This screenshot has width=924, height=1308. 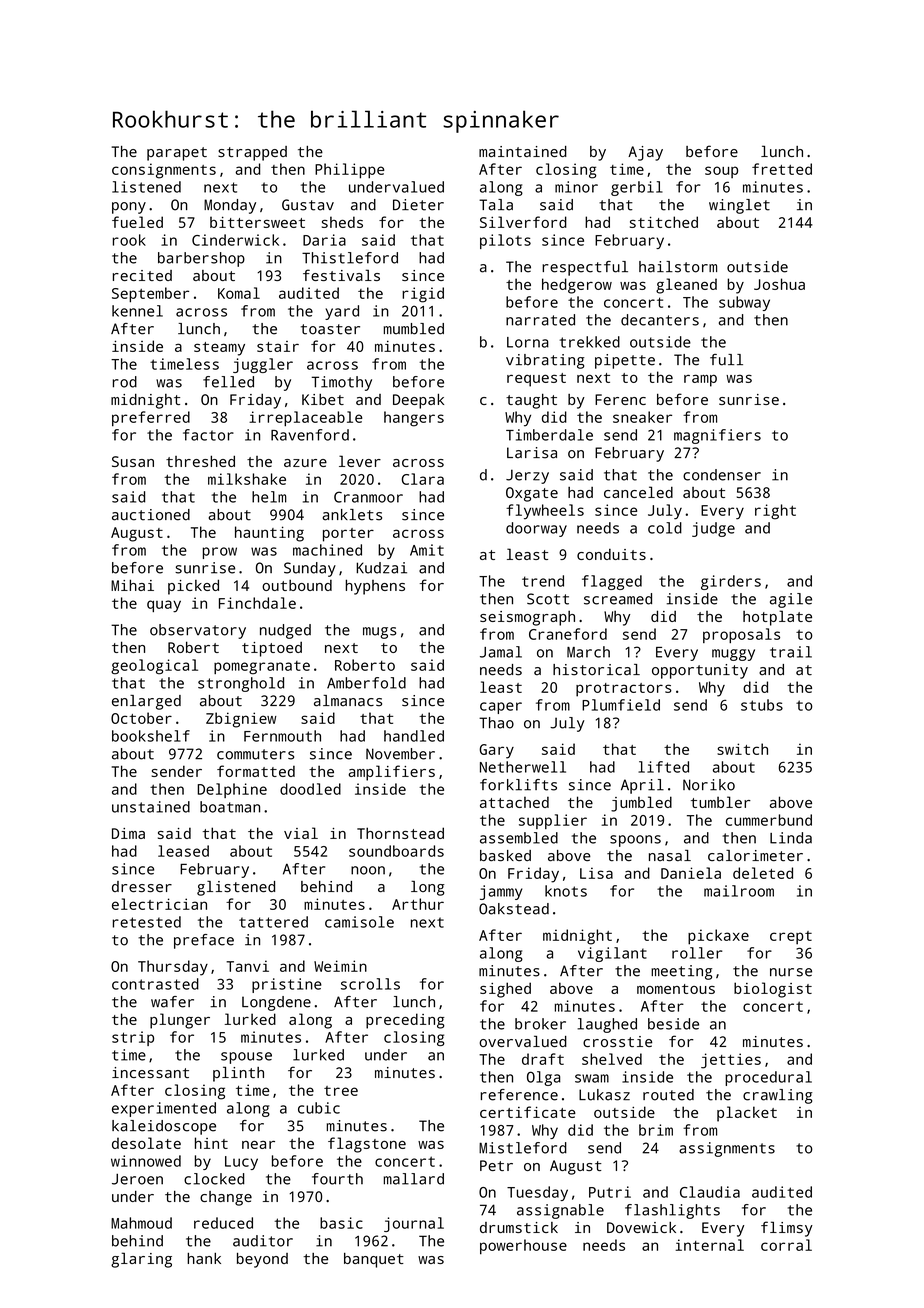 What do you see at coordinates (241, 720) in the screenshot?
I see `Zbigniew` at bounding box center [241, 720].
